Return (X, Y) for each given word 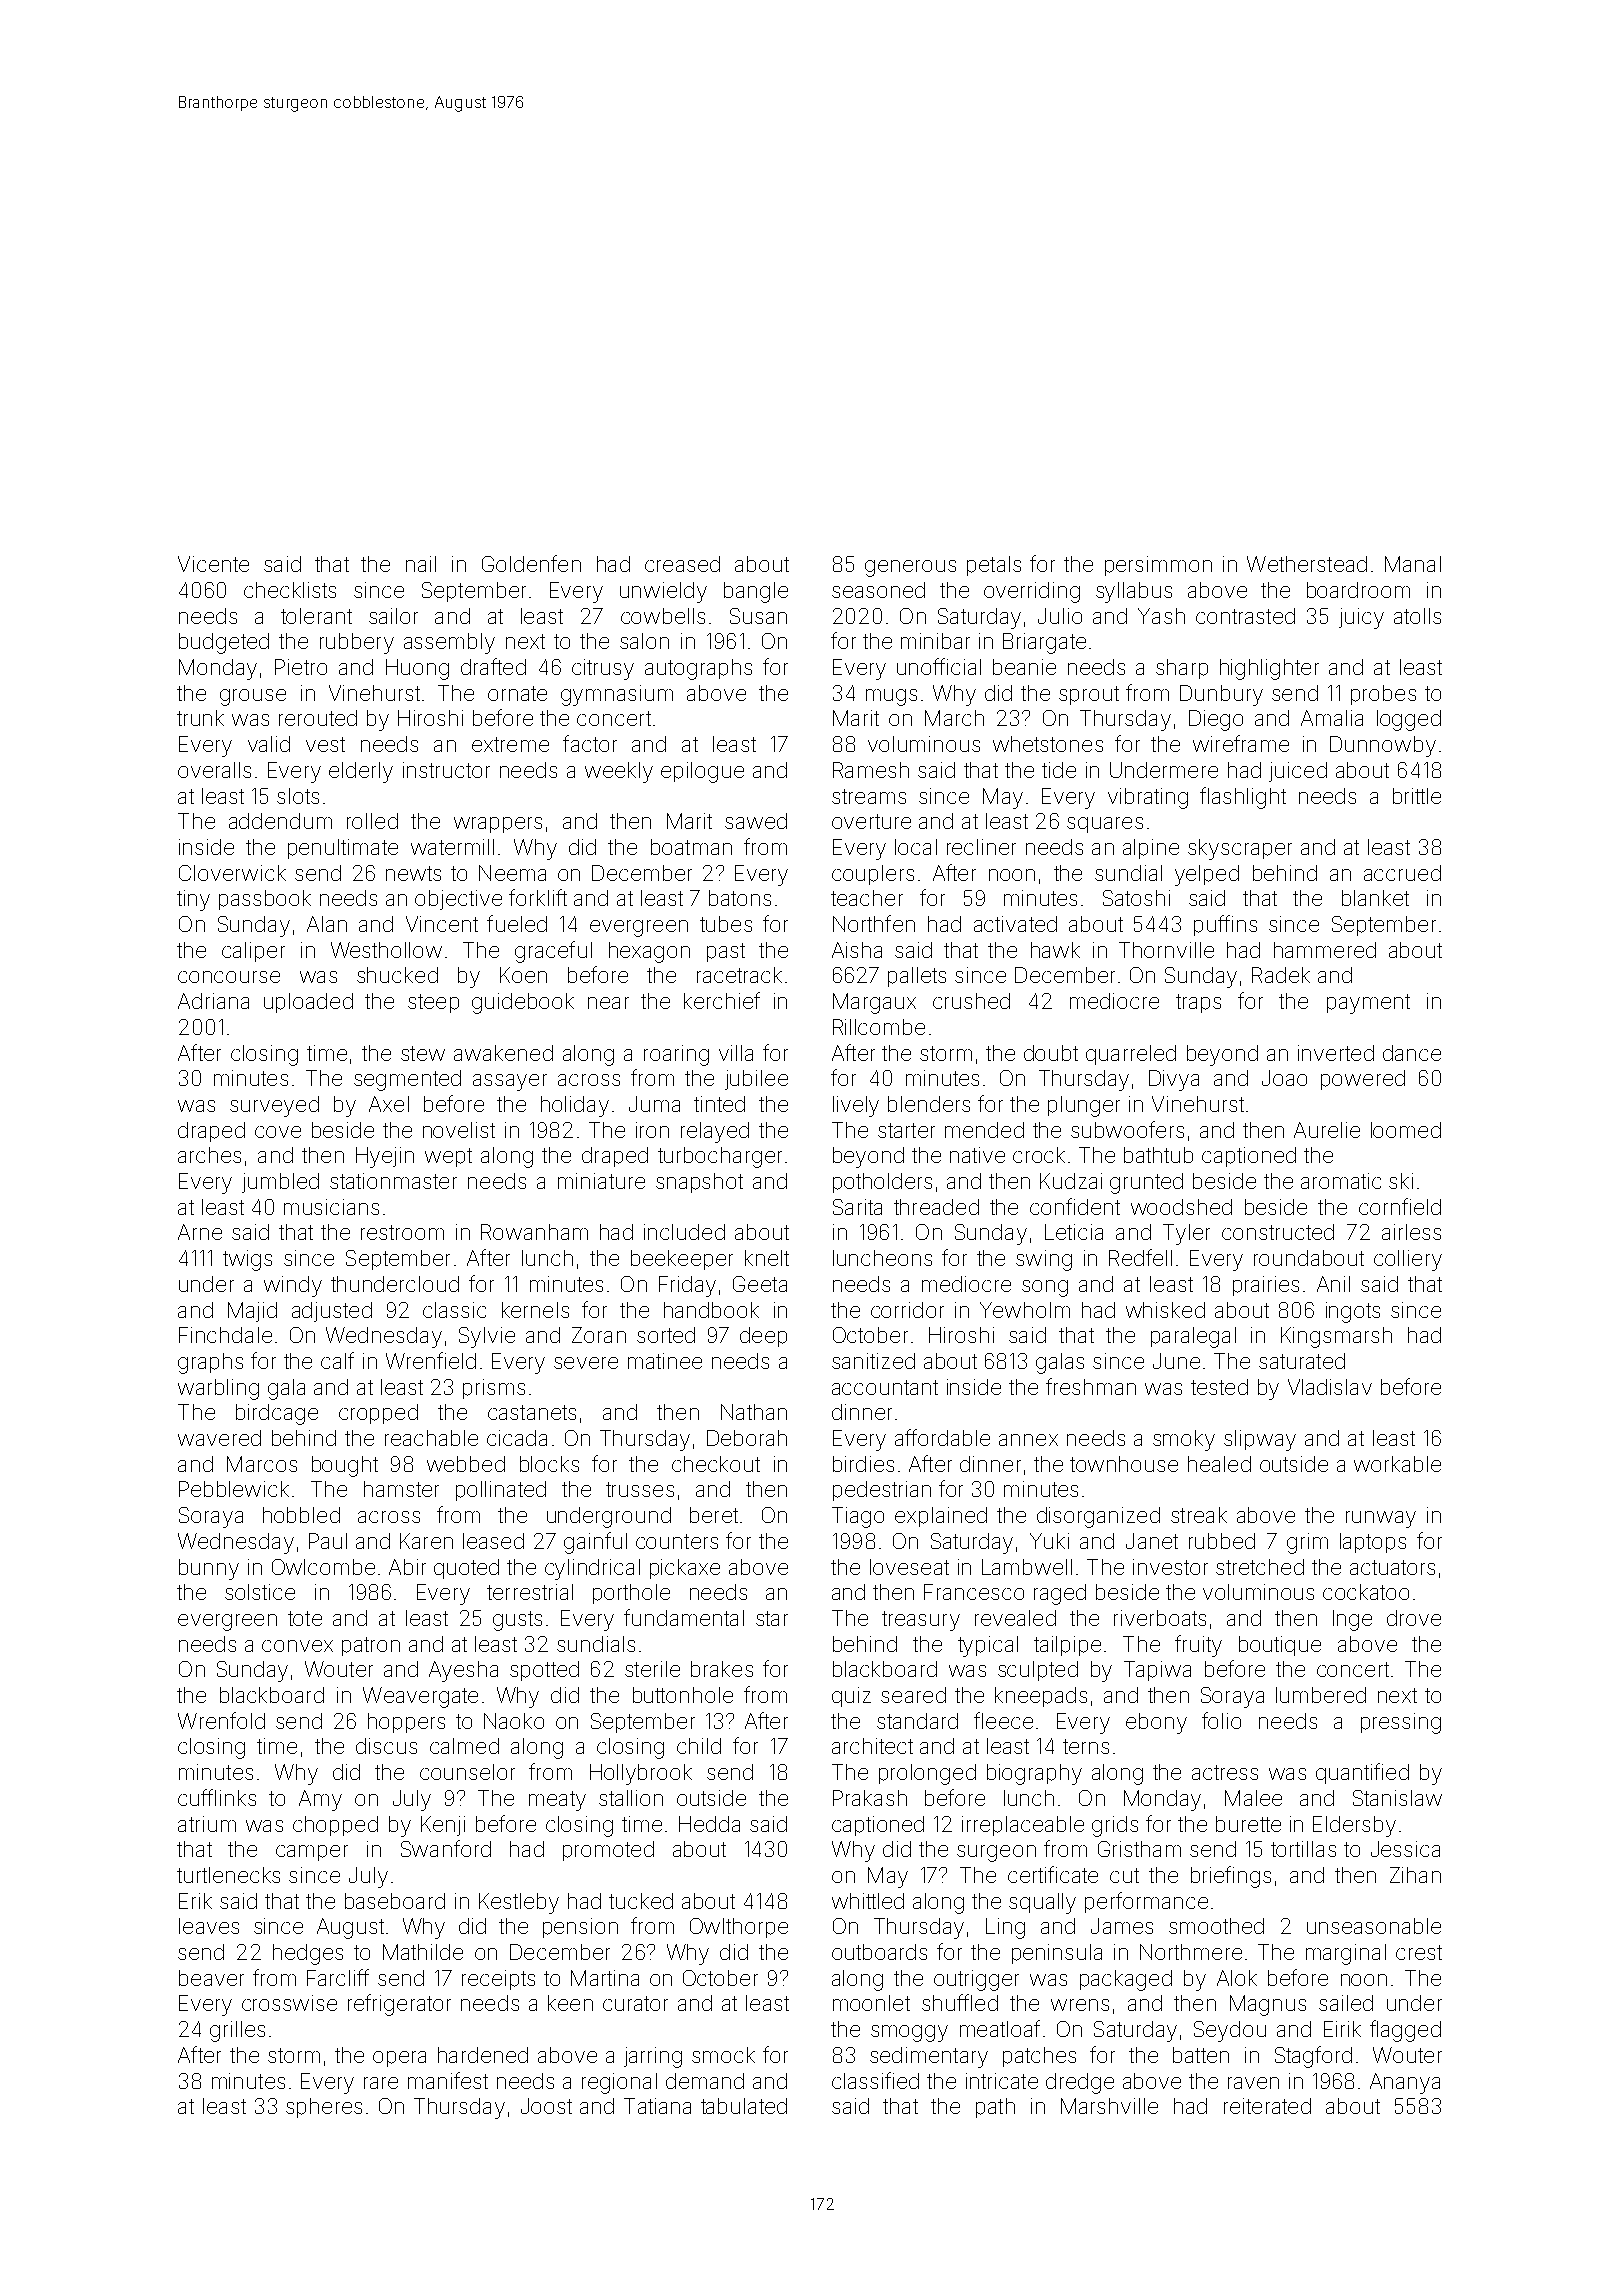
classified (875, 2080)
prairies (1266, 1286)
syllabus (1134, 592)
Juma (654, 1104)
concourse (229, 977)
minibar (935, 641)
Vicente (213, 564)
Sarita (857, 1207)
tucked (641, 1901)
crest (1419, 1952)
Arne (200, 1232)
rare (381, 2083)
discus (386, 1746)
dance (1412, 1053)
